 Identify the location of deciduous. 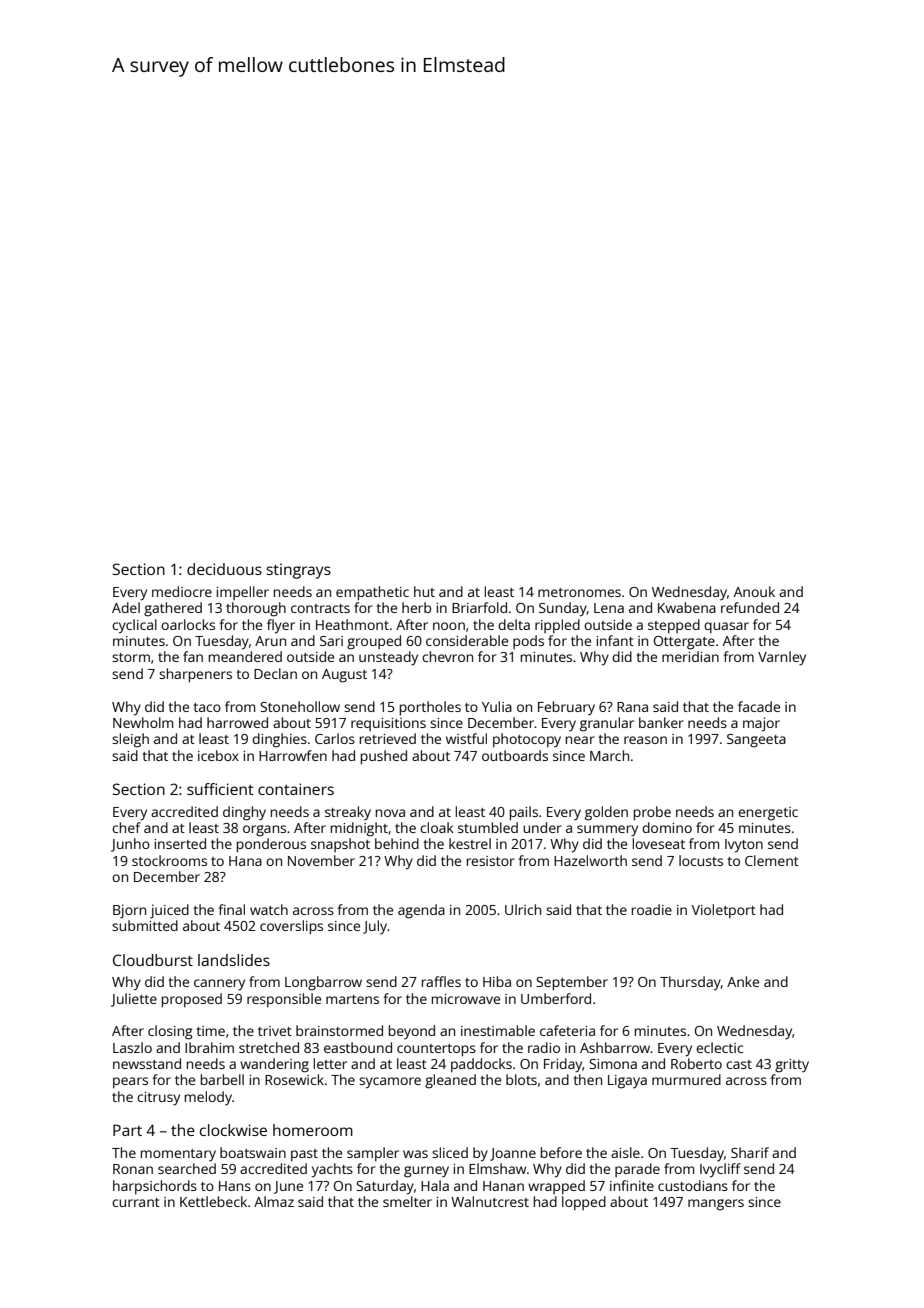
(224, 569).
